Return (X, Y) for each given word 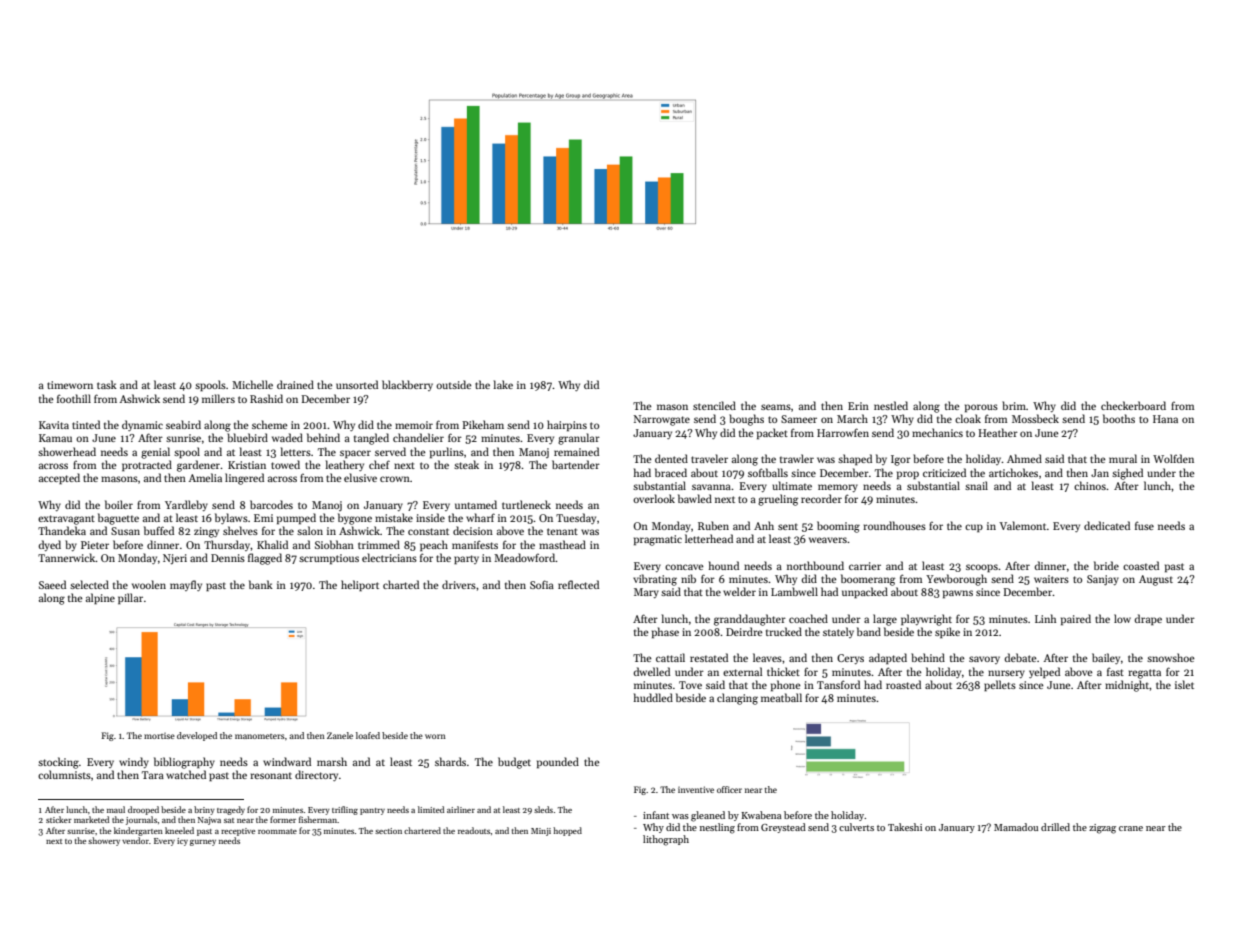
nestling (717, 828)
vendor (135, 840)
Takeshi (905, 827)
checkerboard (1133, 405)
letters (296, 451)
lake (503, 384)
